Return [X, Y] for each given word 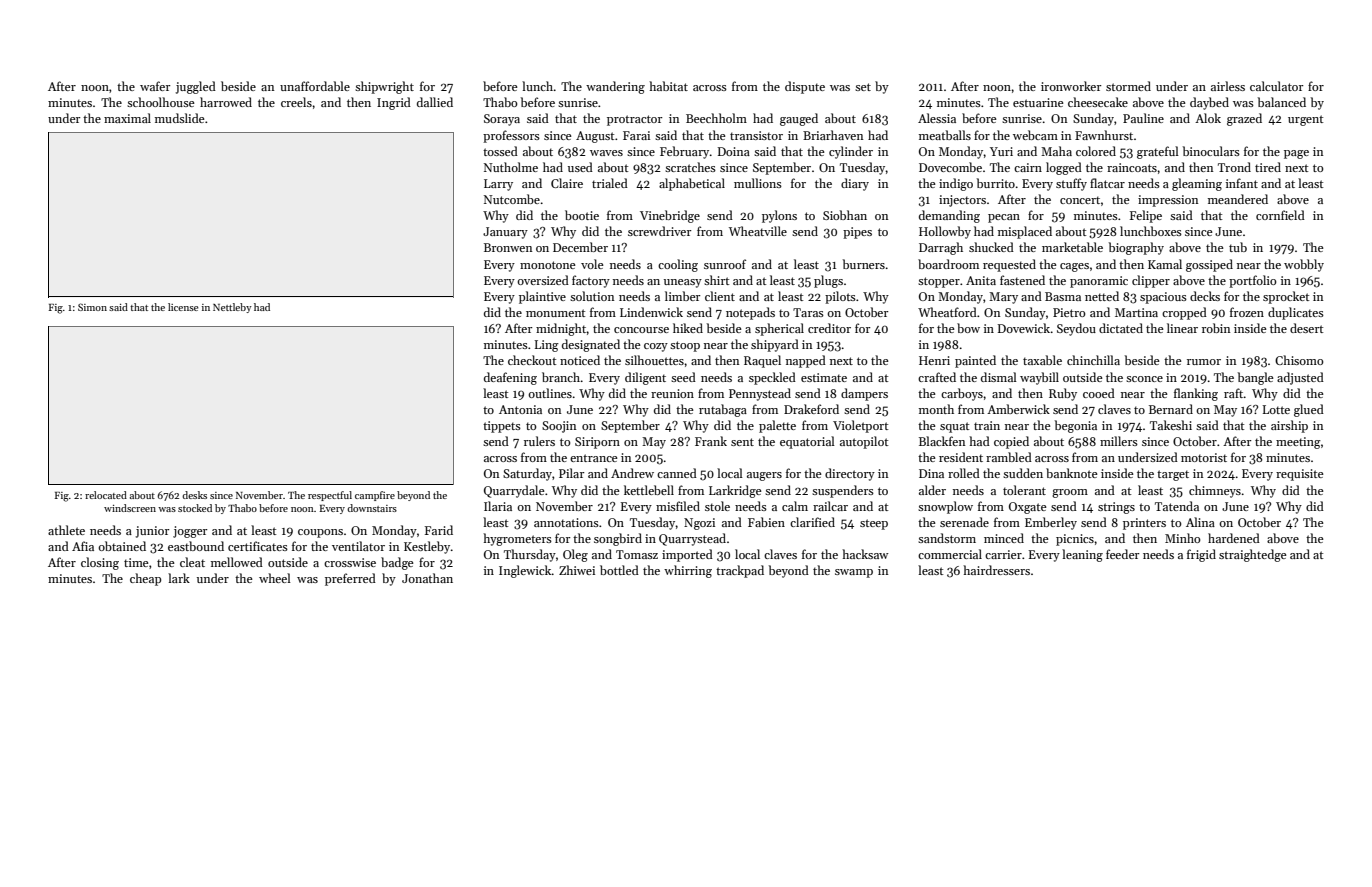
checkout [532, 360]
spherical [779, 329]
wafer [155, 86]
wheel [275, 578]
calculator [1276, 86]
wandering [615, 87]
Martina [1136, 312]
